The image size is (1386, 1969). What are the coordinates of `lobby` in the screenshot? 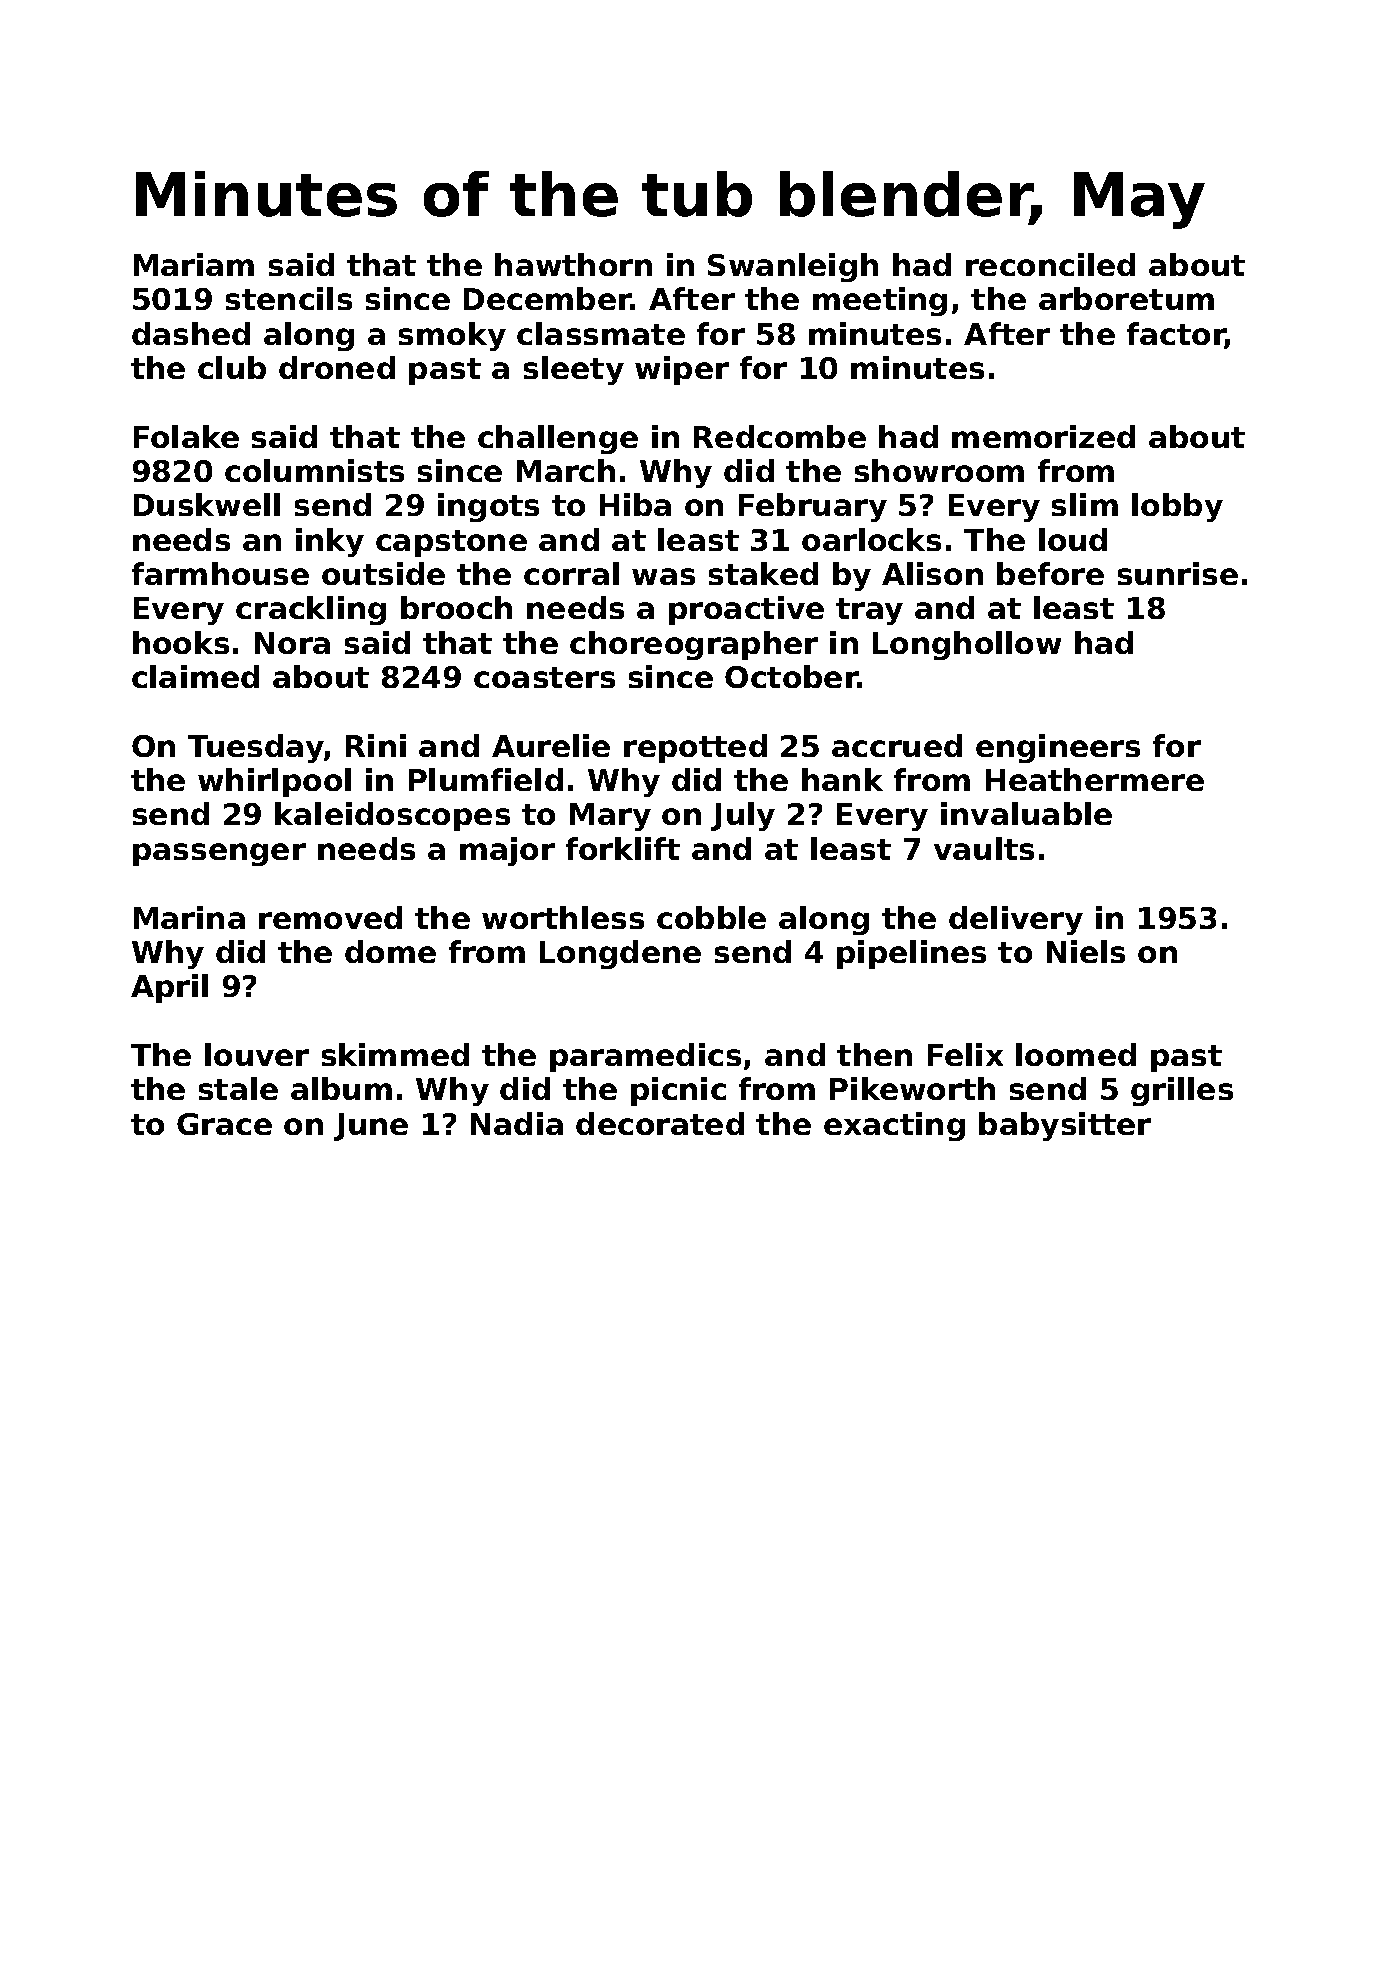 It's located at (1177, 507).
